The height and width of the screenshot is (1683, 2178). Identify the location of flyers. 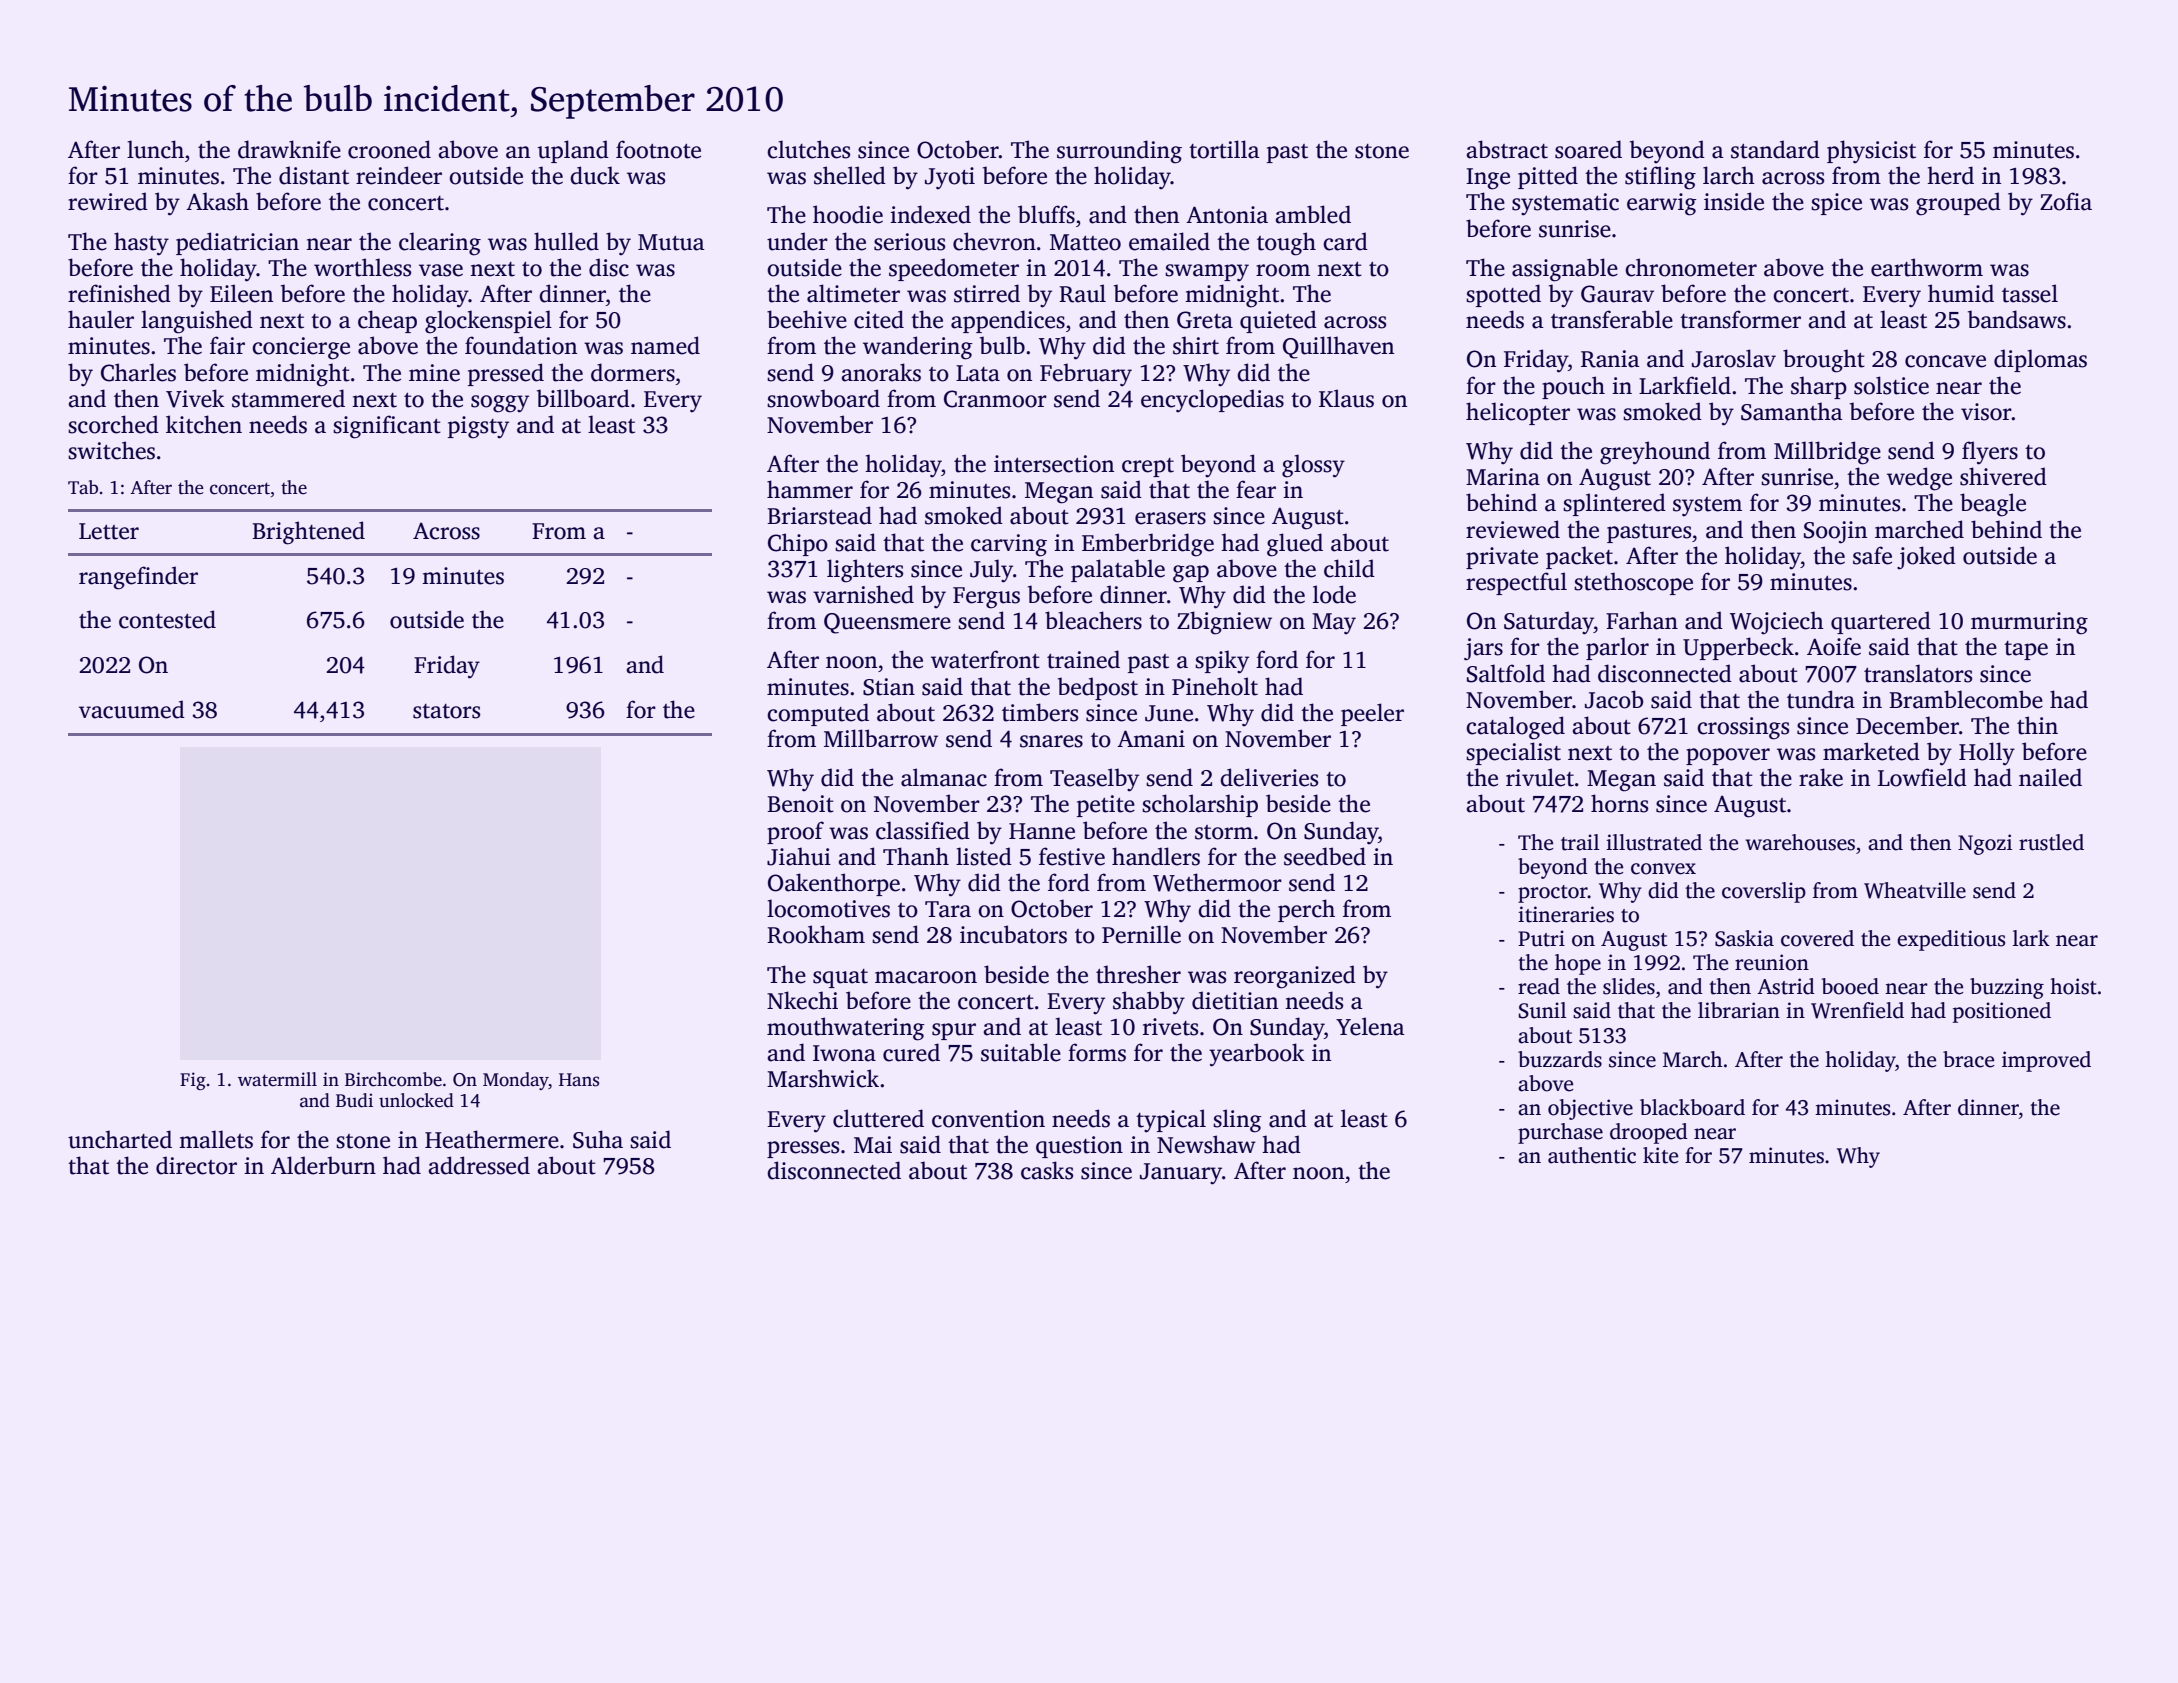
(1990, 453).
